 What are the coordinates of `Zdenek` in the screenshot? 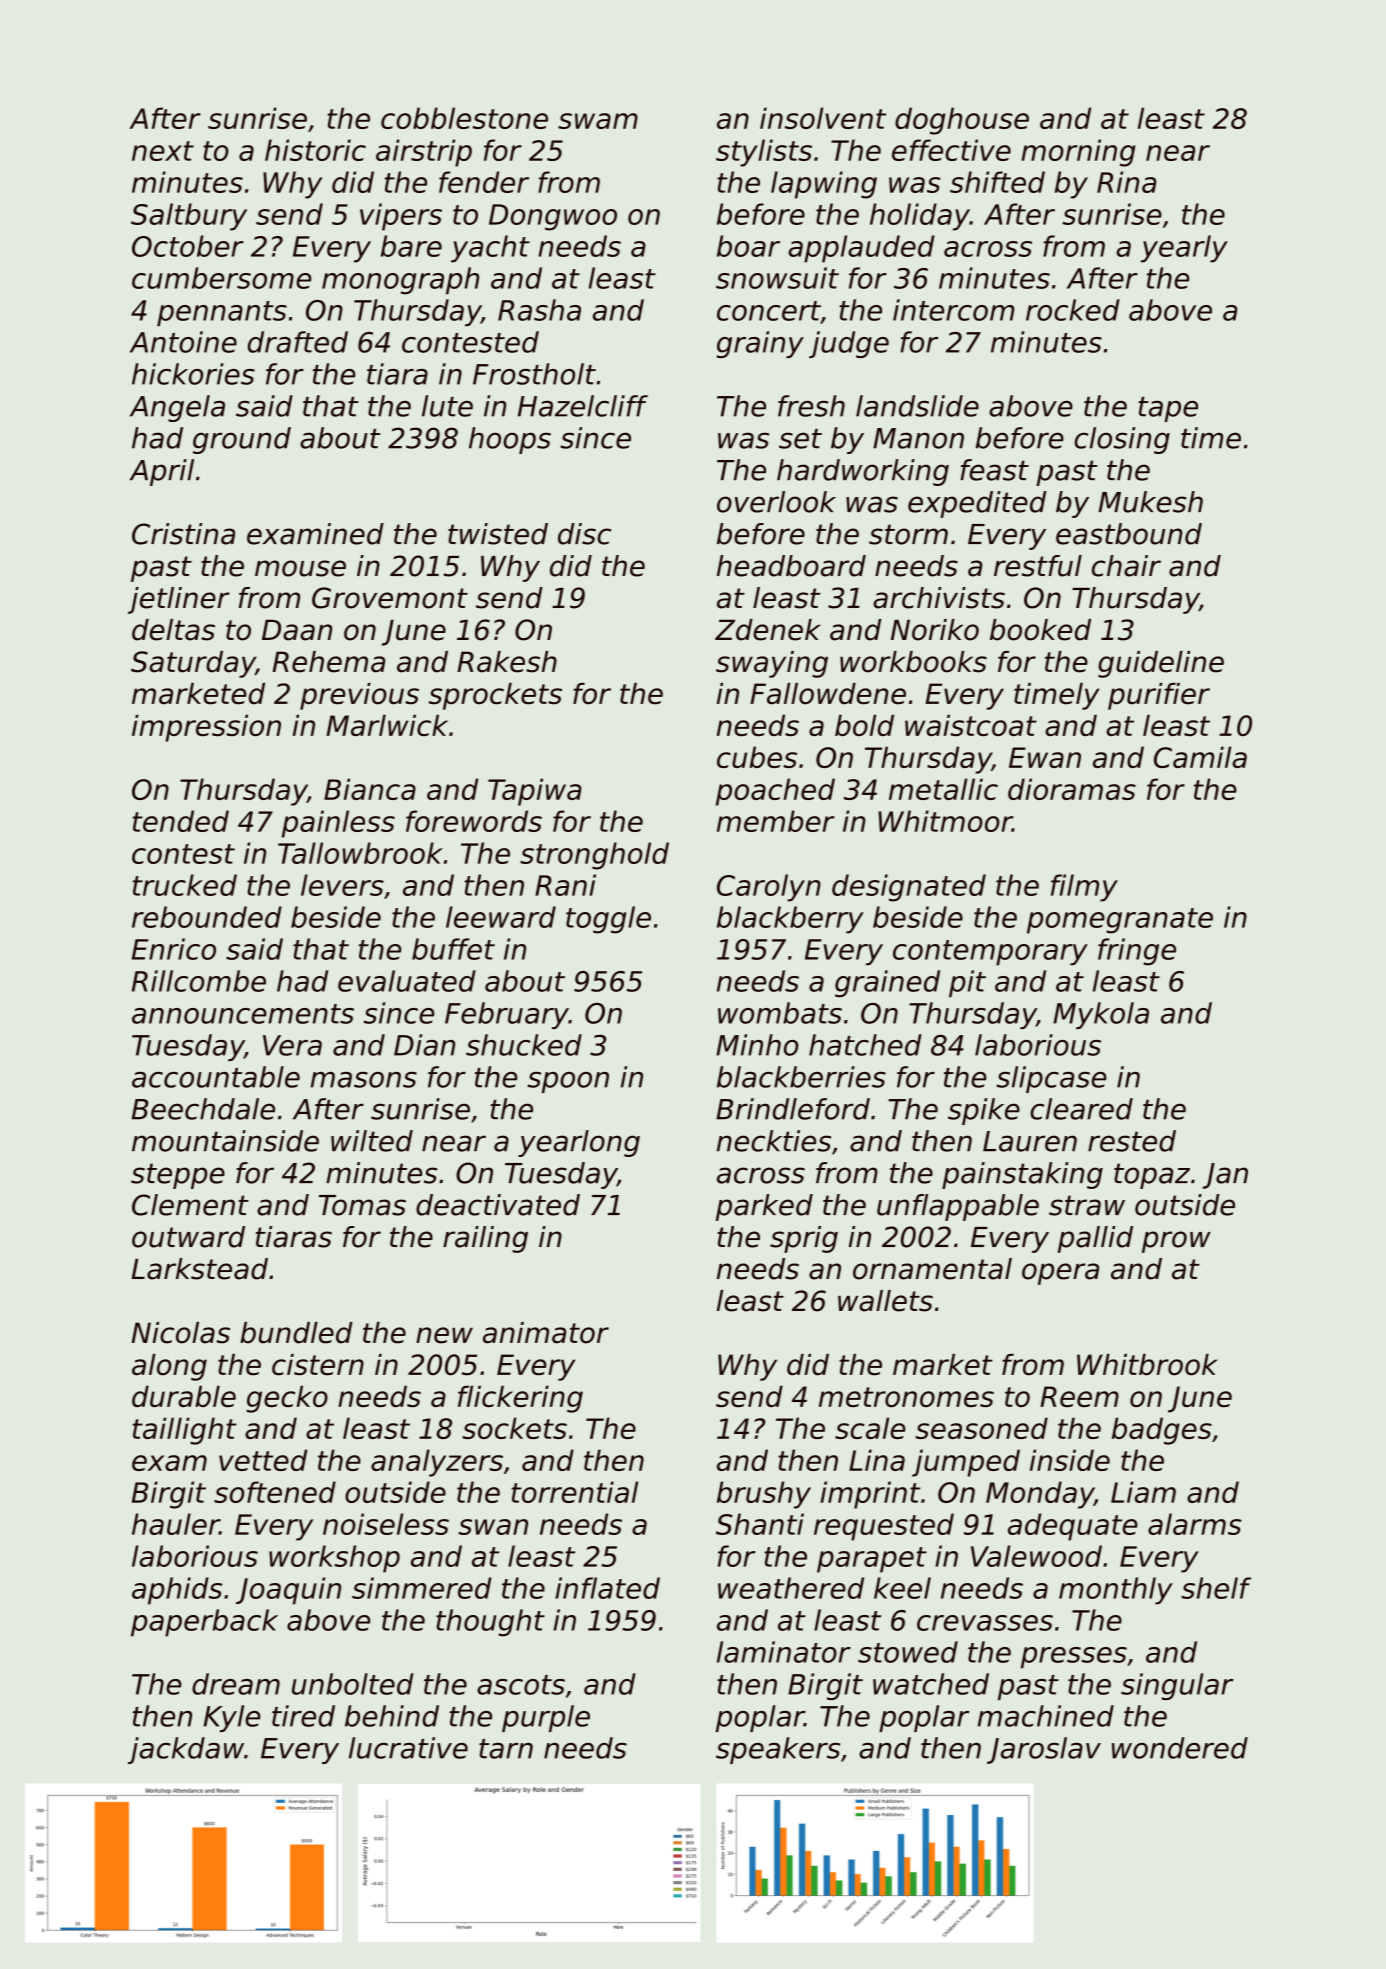 It's located at (768, 630).
